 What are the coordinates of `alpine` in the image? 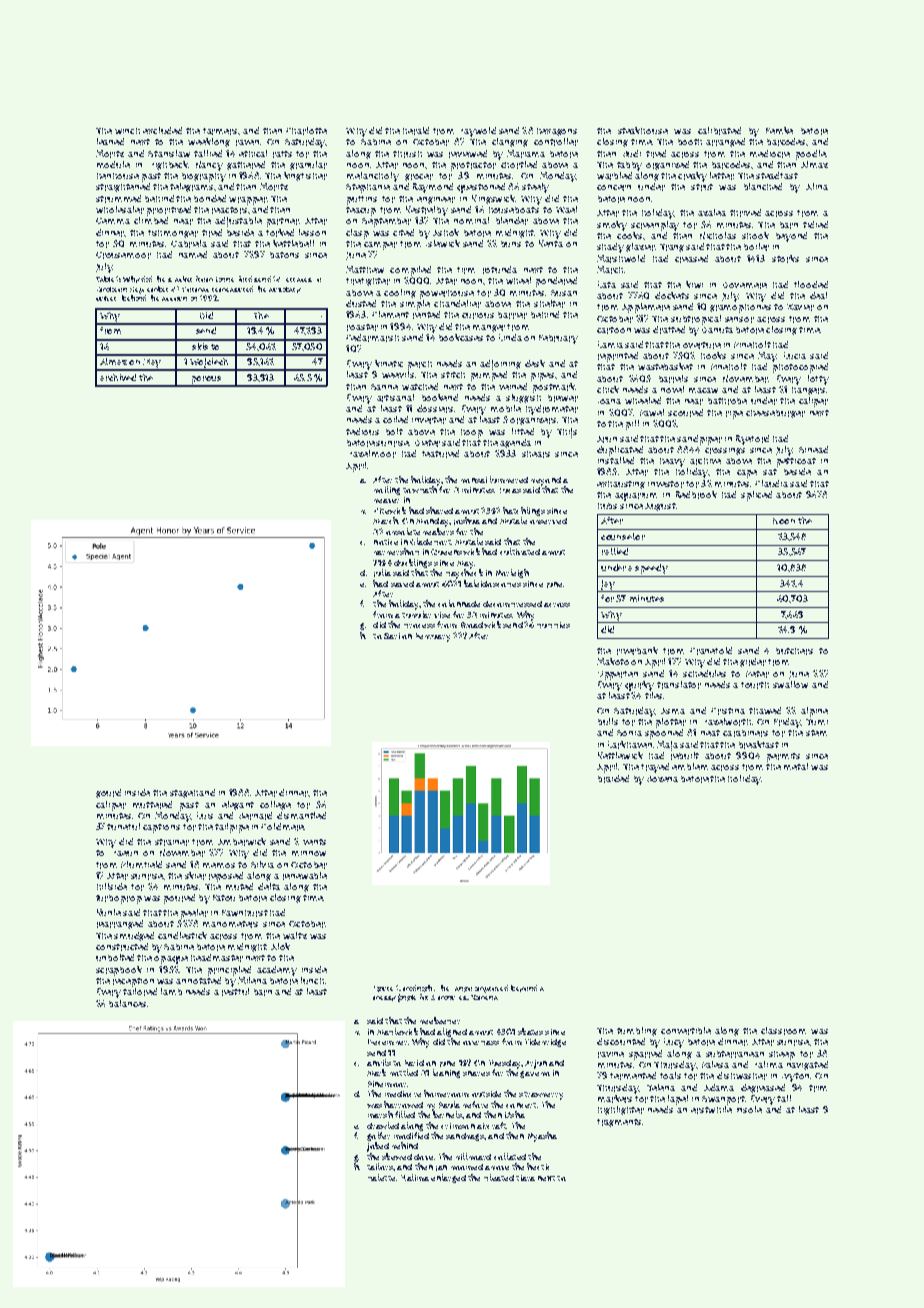 It's located at (814, 712).
